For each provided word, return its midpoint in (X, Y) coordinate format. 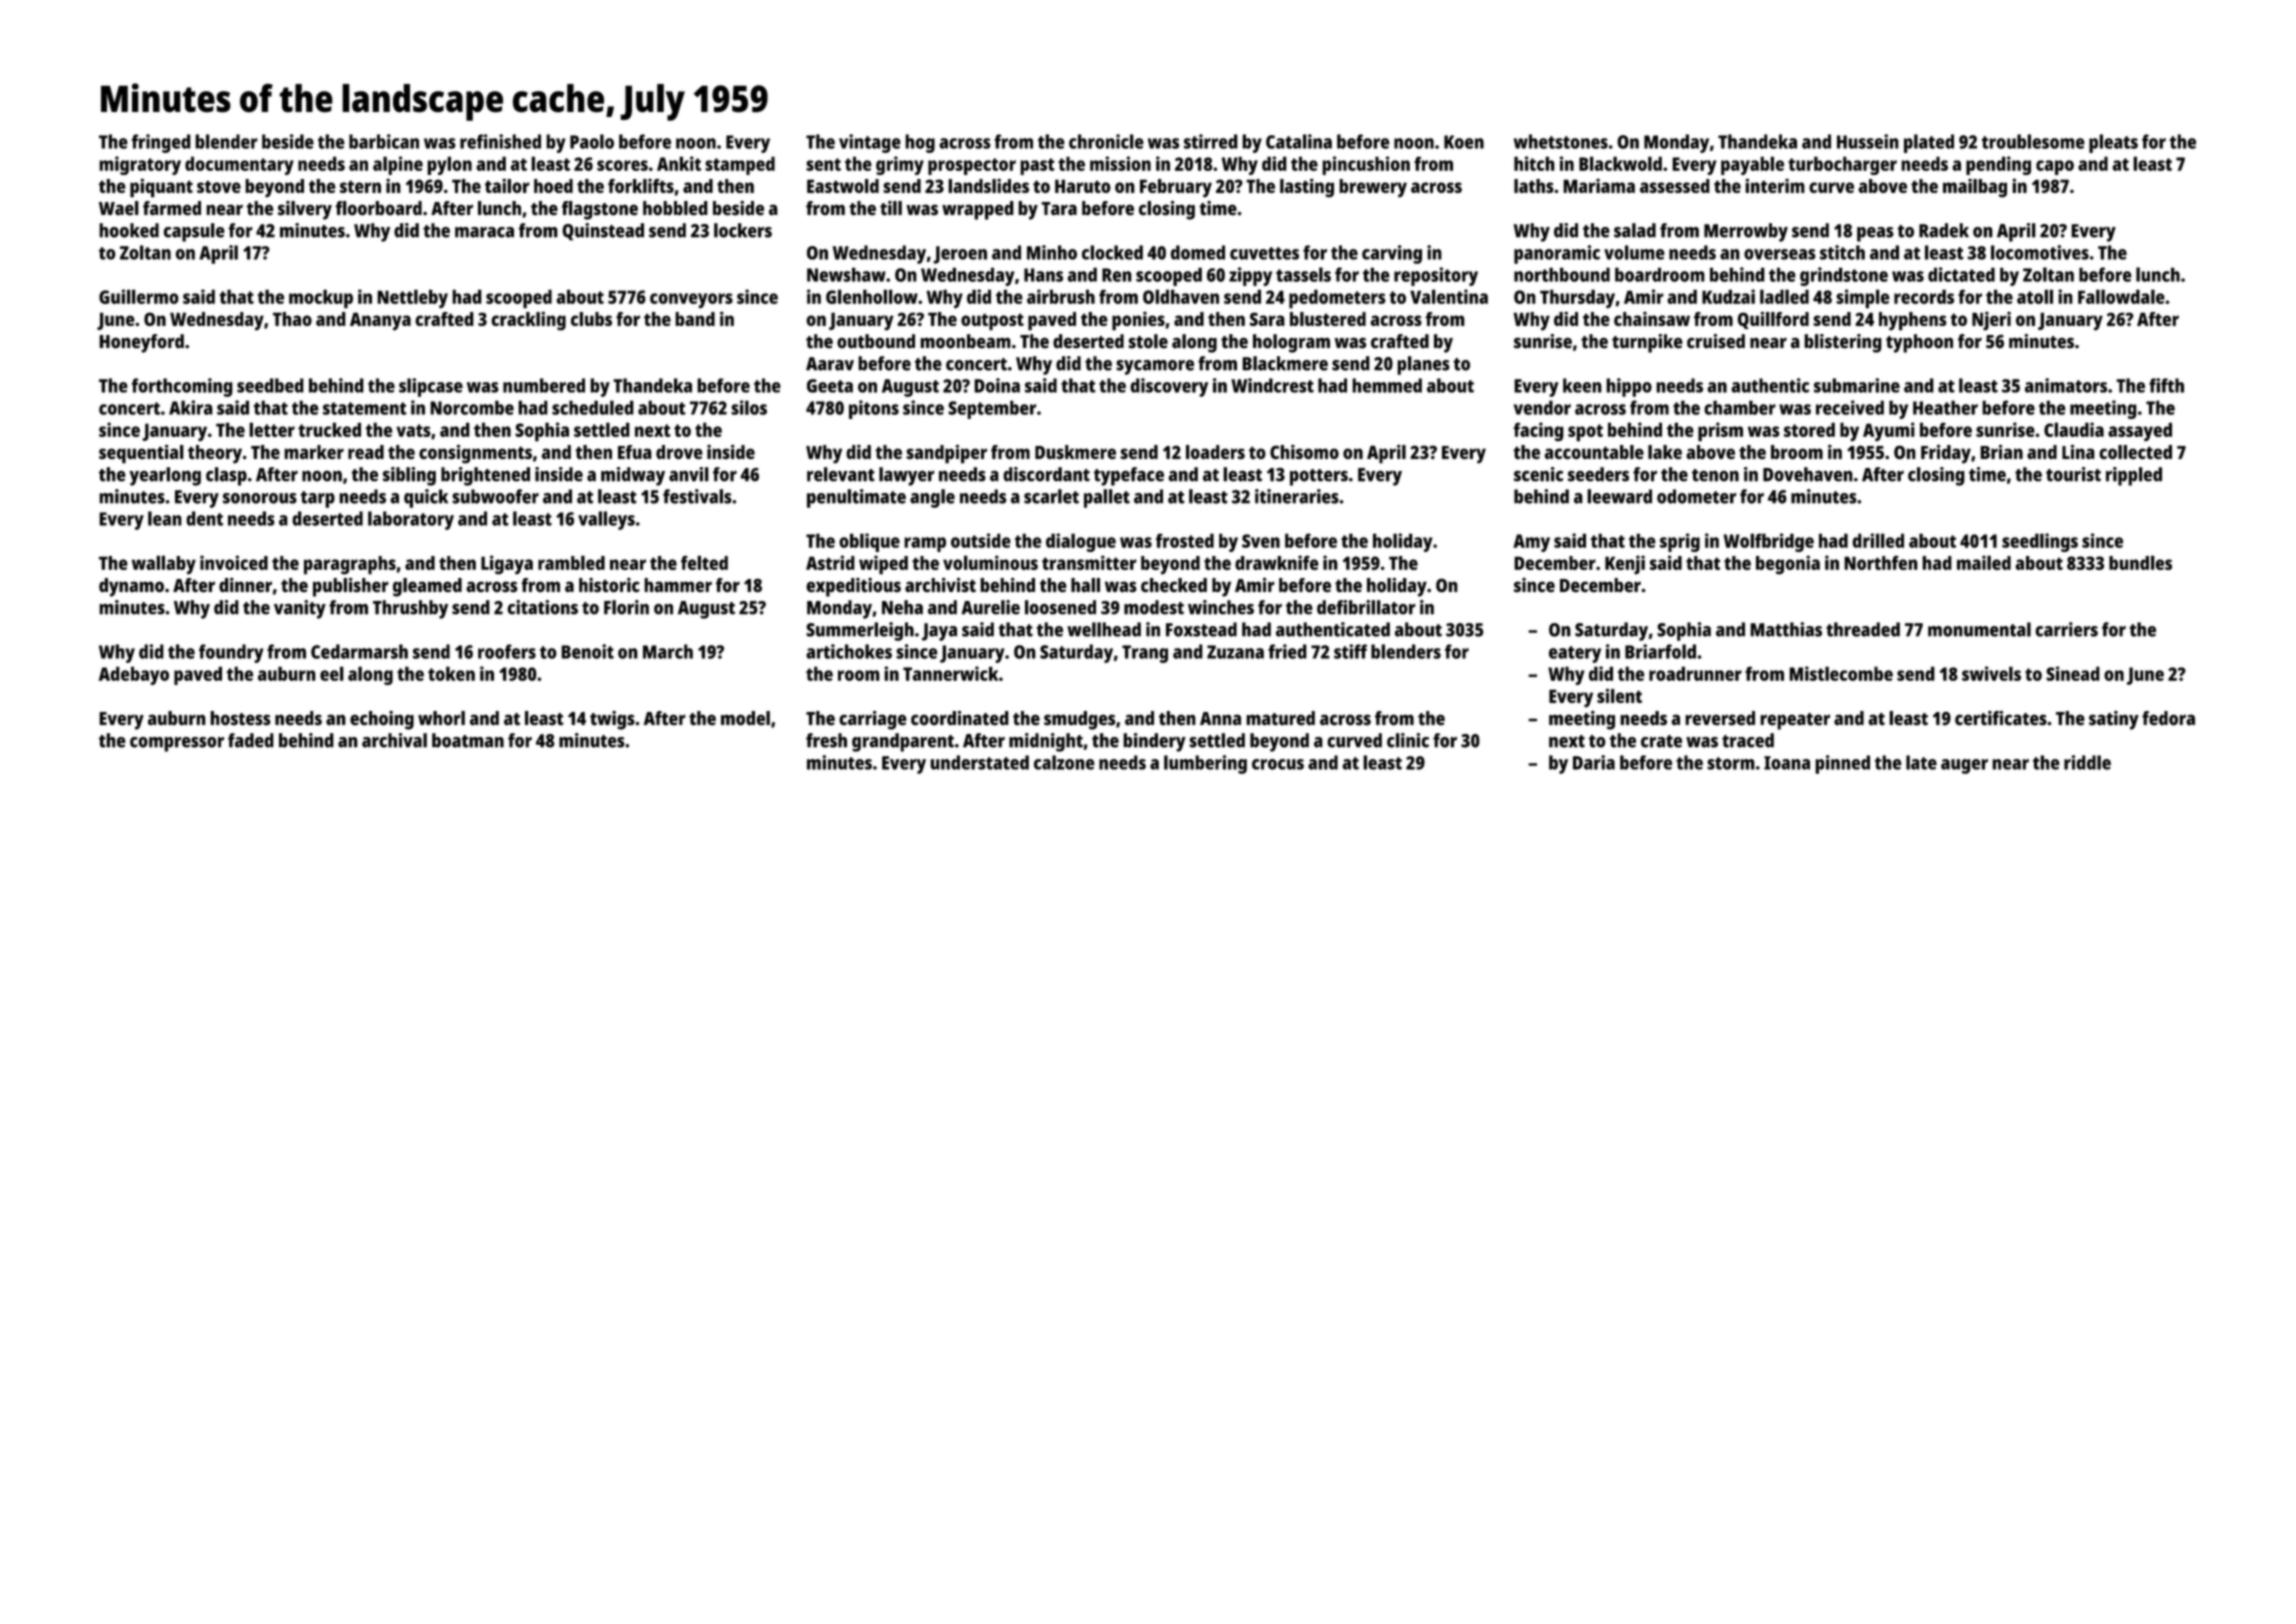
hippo (1629, 387)
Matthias (1786, 629)
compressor (177, 744)
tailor (507, 185)
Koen (1464, 142)
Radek (1944, 230)
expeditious (853, 587)
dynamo (131, 587)
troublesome (2033, 141)
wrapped (978, 210)
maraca (484, 232)
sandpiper (946, 454)
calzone (1064, 762)
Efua (635, 452)
